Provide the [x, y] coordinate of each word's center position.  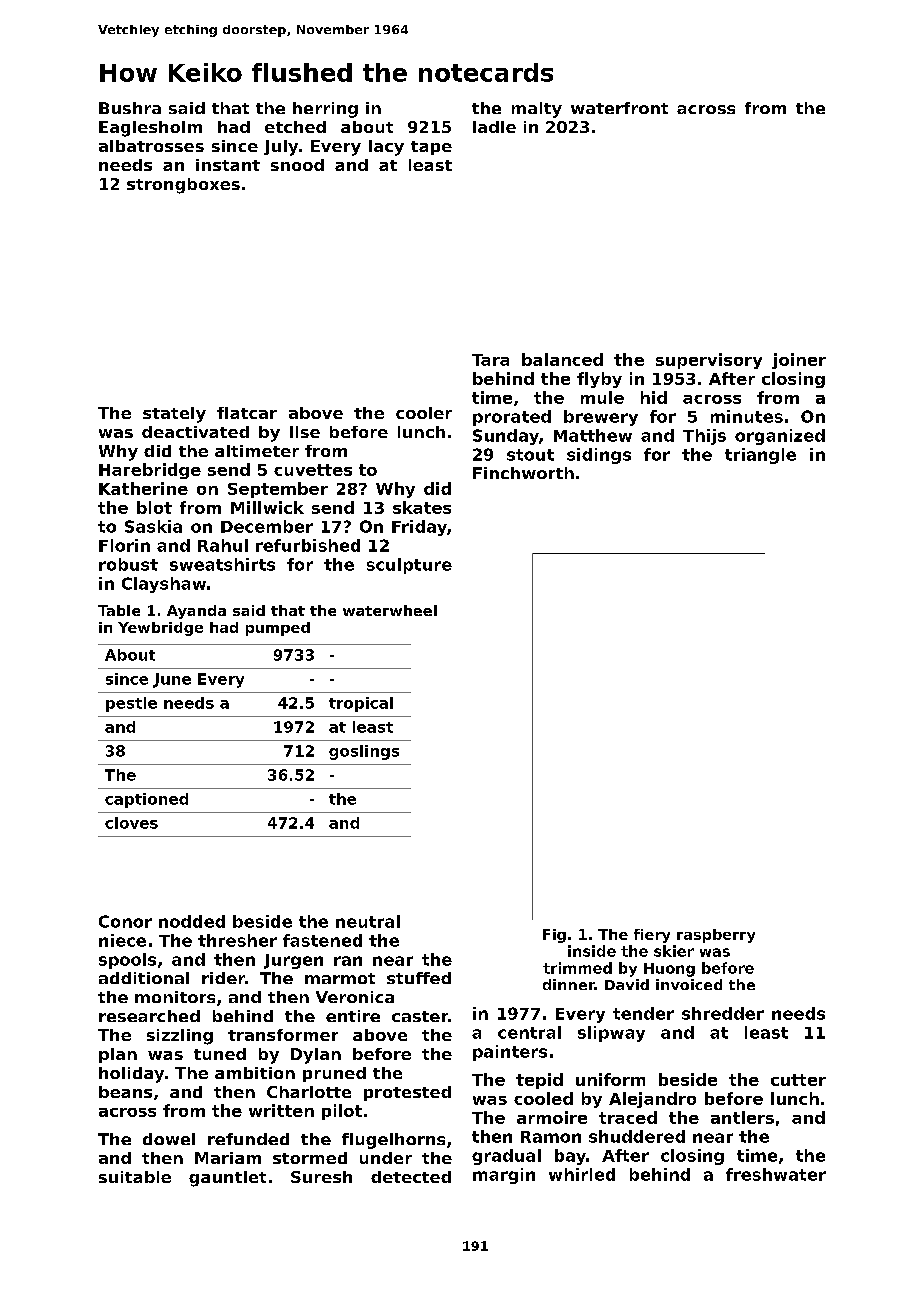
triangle [760, 456]
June [172, 680]
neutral [368, 921]
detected [411, 1177]
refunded [248, 1139]
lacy [386, 148]
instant [228, 165]
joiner [799, 361]
